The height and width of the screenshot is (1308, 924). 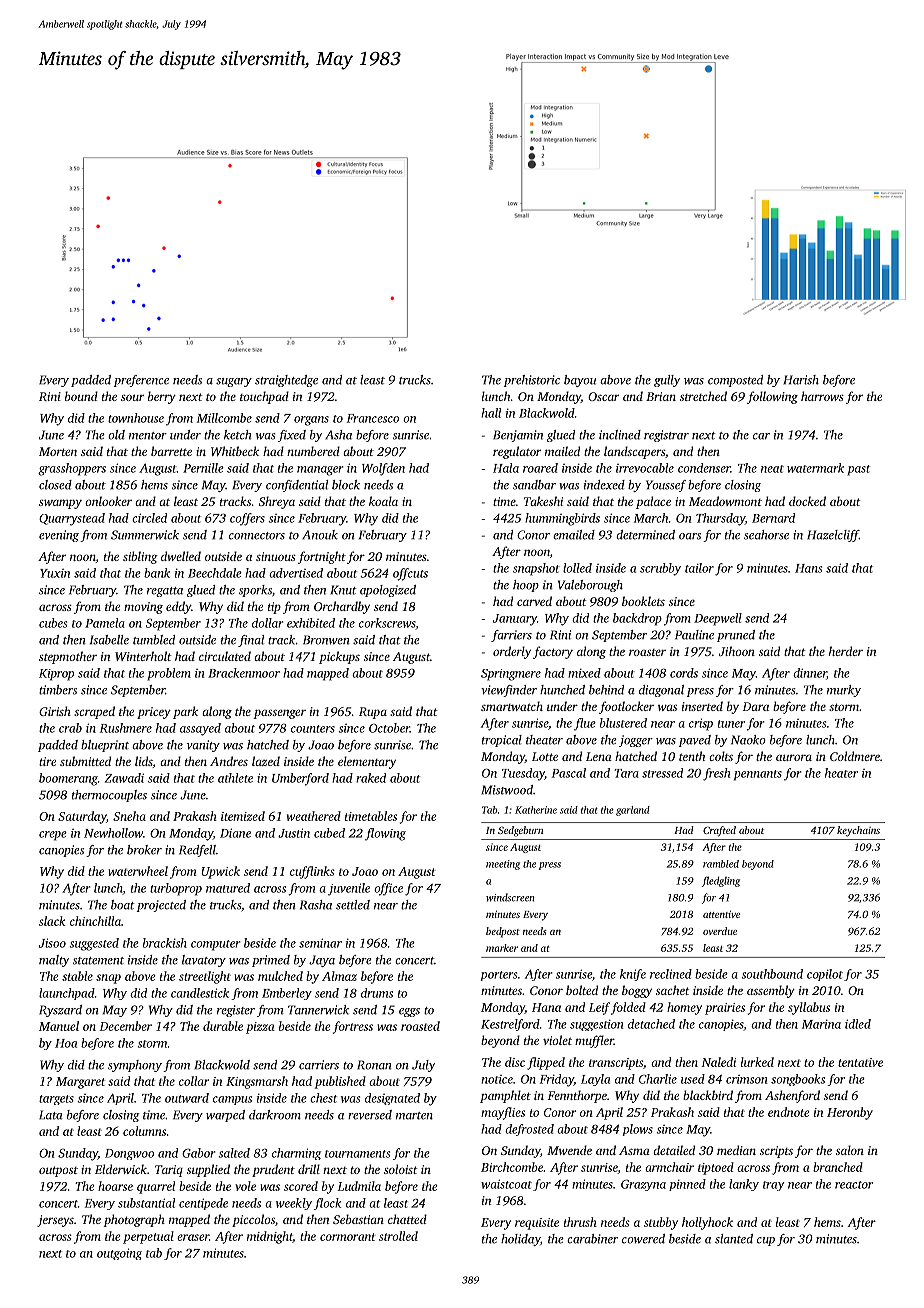 What do you see at coordinates (286, 381) in the screenshot?
I see `straightedge` at bounding box center [286, 381].
